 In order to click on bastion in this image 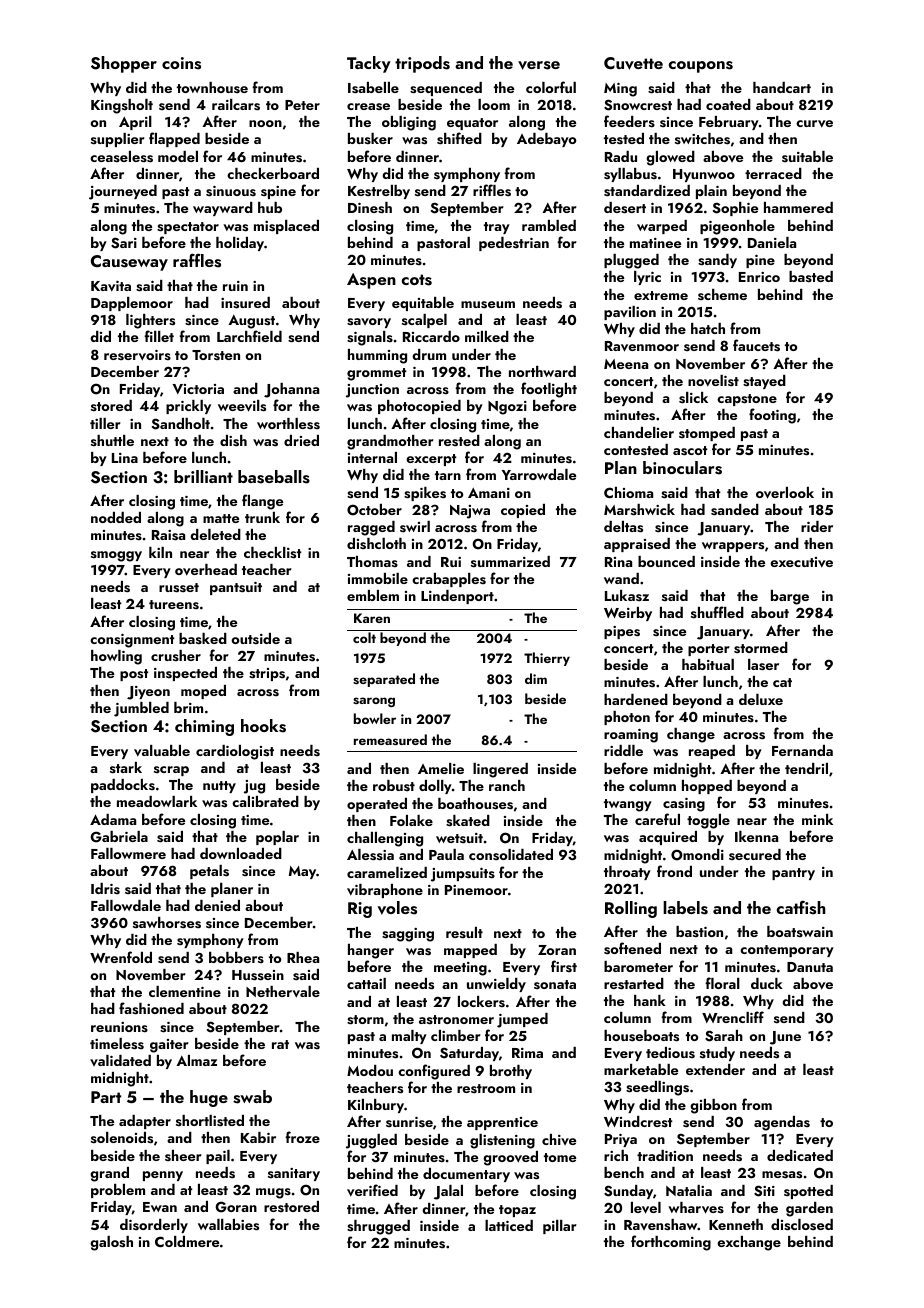, I will do `click(699, 931)`.
